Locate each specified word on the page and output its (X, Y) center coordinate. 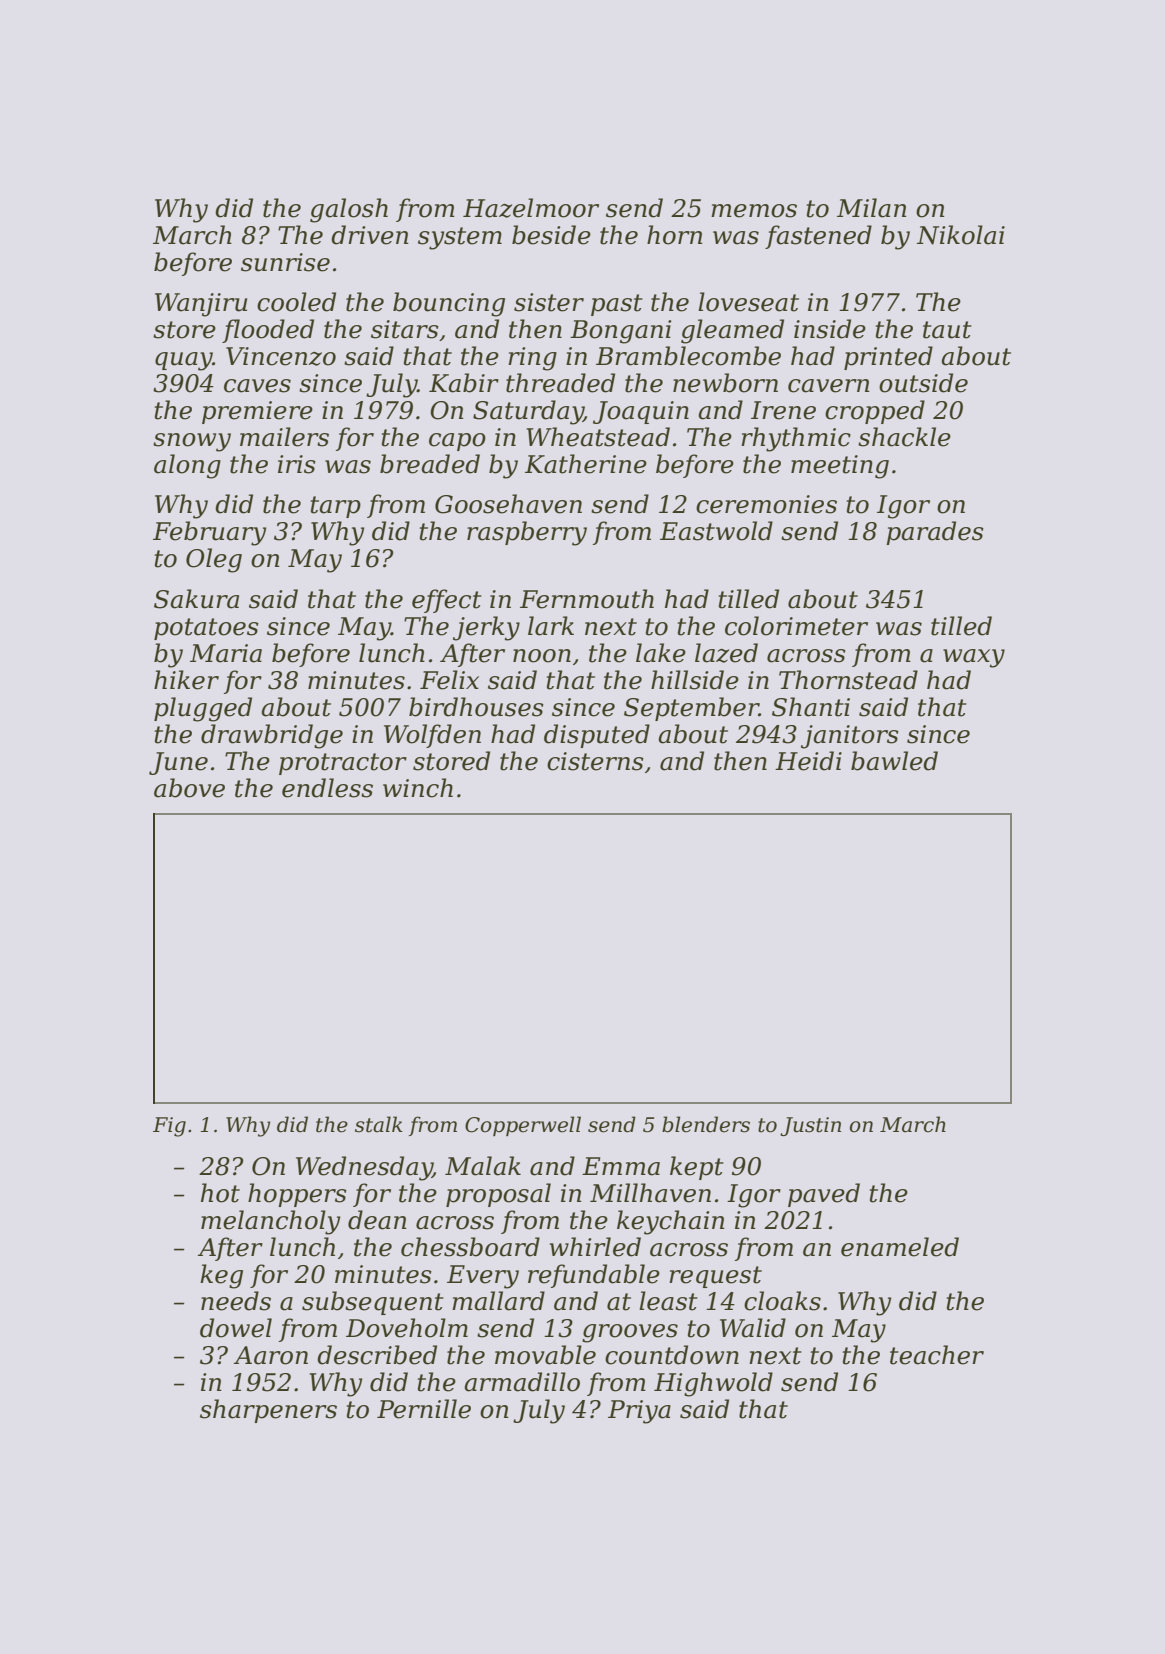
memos (754, 211)
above (189, 788)
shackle (904, 437)
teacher (937, 1355)
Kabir (464, 383)
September (691, 709)
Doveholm (407, 1328)
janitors (850, 737)
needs (236, 1301)
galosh (349, 210)
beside (551, 235)
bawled (894, 761)
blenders (706, 1124)
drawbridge (272, 736)
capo (457, 442)
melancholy (270, 1222)
